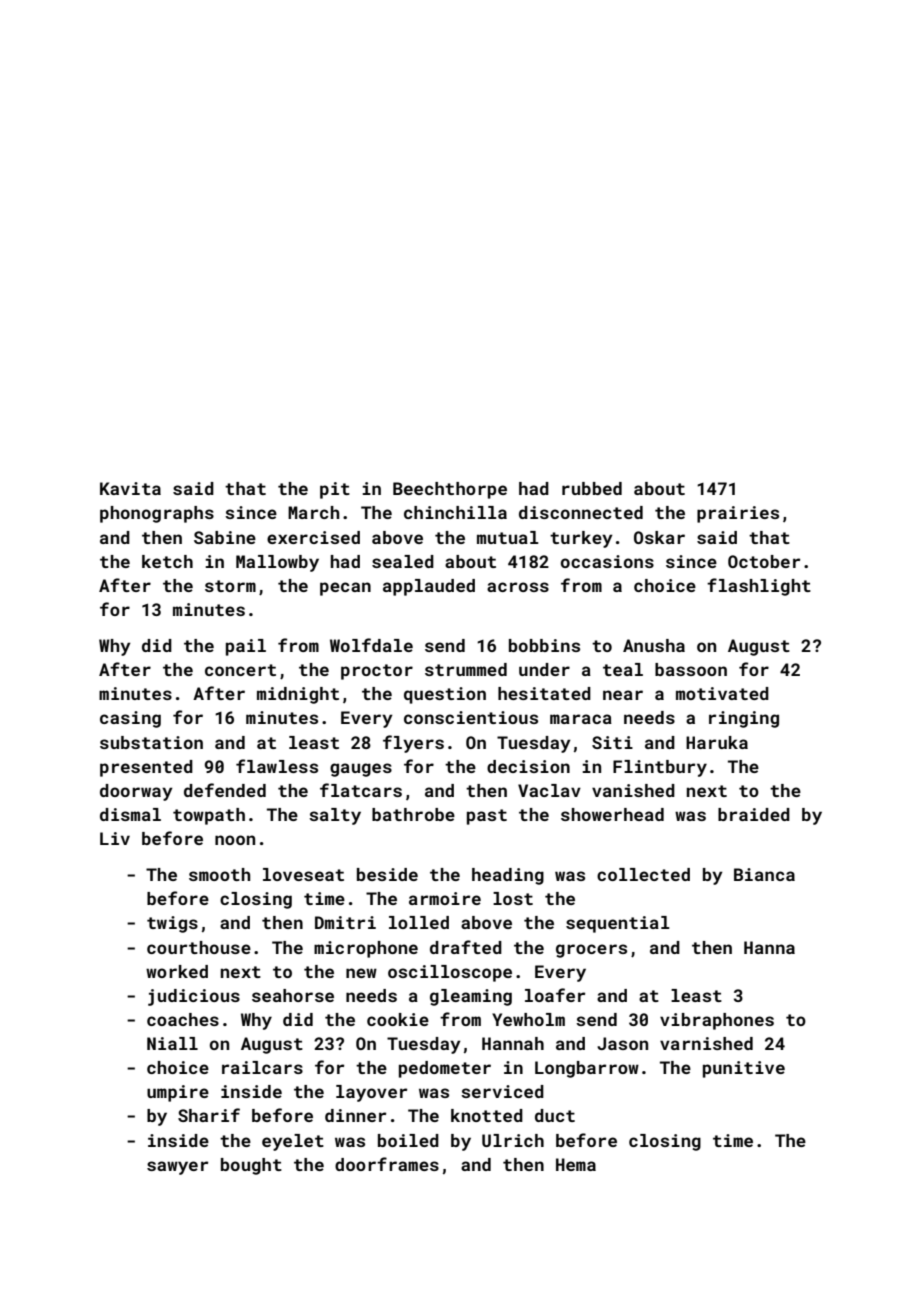  Describe the element at coordinates (172, 1043) in the document. I see `Niall` at that location.
